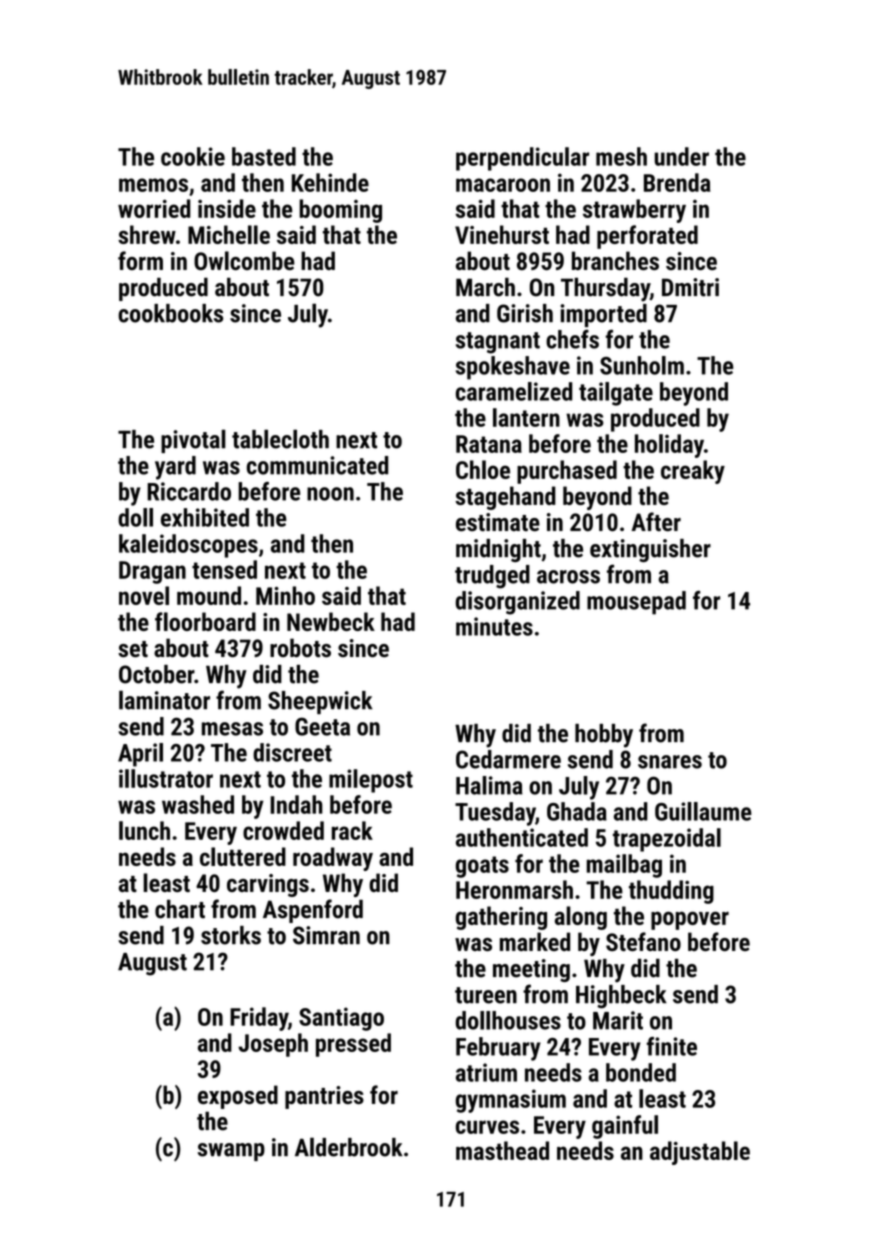 The image size is (871, 1236). Describe the element at coordinates (140, 260) in the document. I see `form` at that location.
